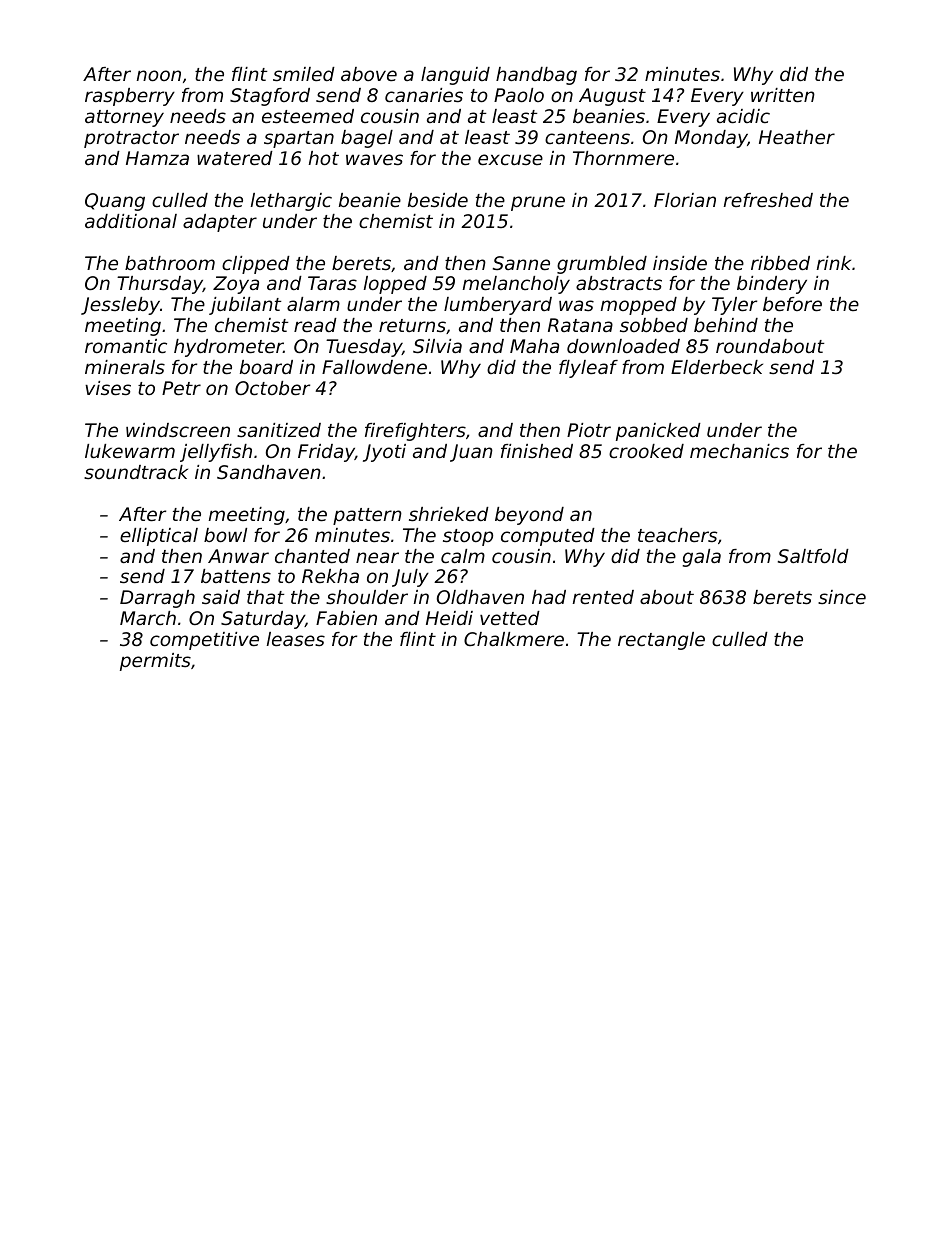 The width and height of the screenshot is (952, 1233). What do you see at coordinates (619, 283) in the screenshot?
I see `abstracts` at bounding box center [619, 283].
